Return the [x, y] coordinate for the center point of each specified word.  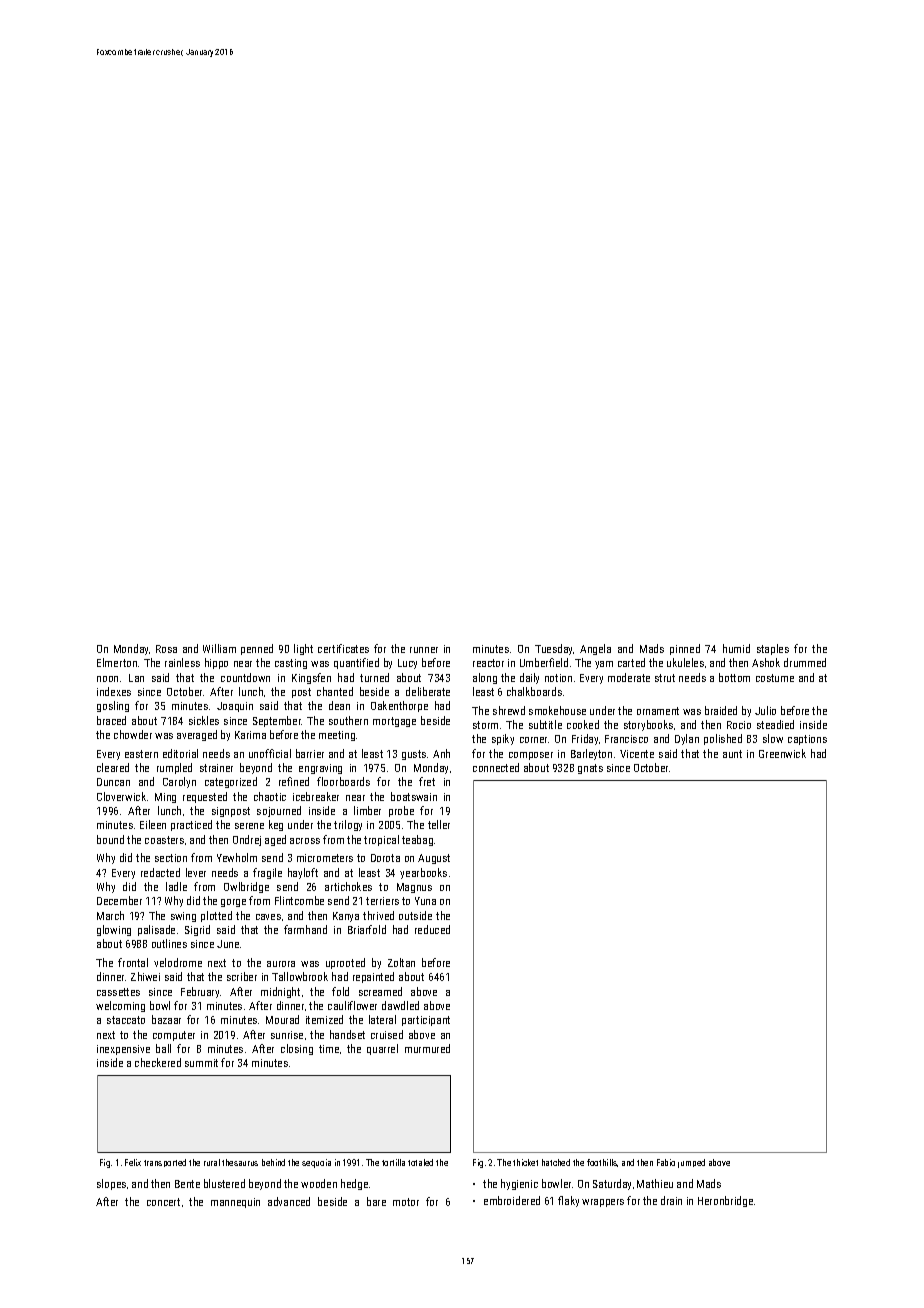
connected [496, 767]
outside [415, 915]
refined [294, 781]
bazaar [166, 1019]
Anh [441, 753]
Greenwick [782, 753]
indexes [114, 691]
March [110, 915]
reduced [432, 929]
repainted [373, 977]
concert [163, 1202]
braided [721, 710]
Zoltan [401, 962]
